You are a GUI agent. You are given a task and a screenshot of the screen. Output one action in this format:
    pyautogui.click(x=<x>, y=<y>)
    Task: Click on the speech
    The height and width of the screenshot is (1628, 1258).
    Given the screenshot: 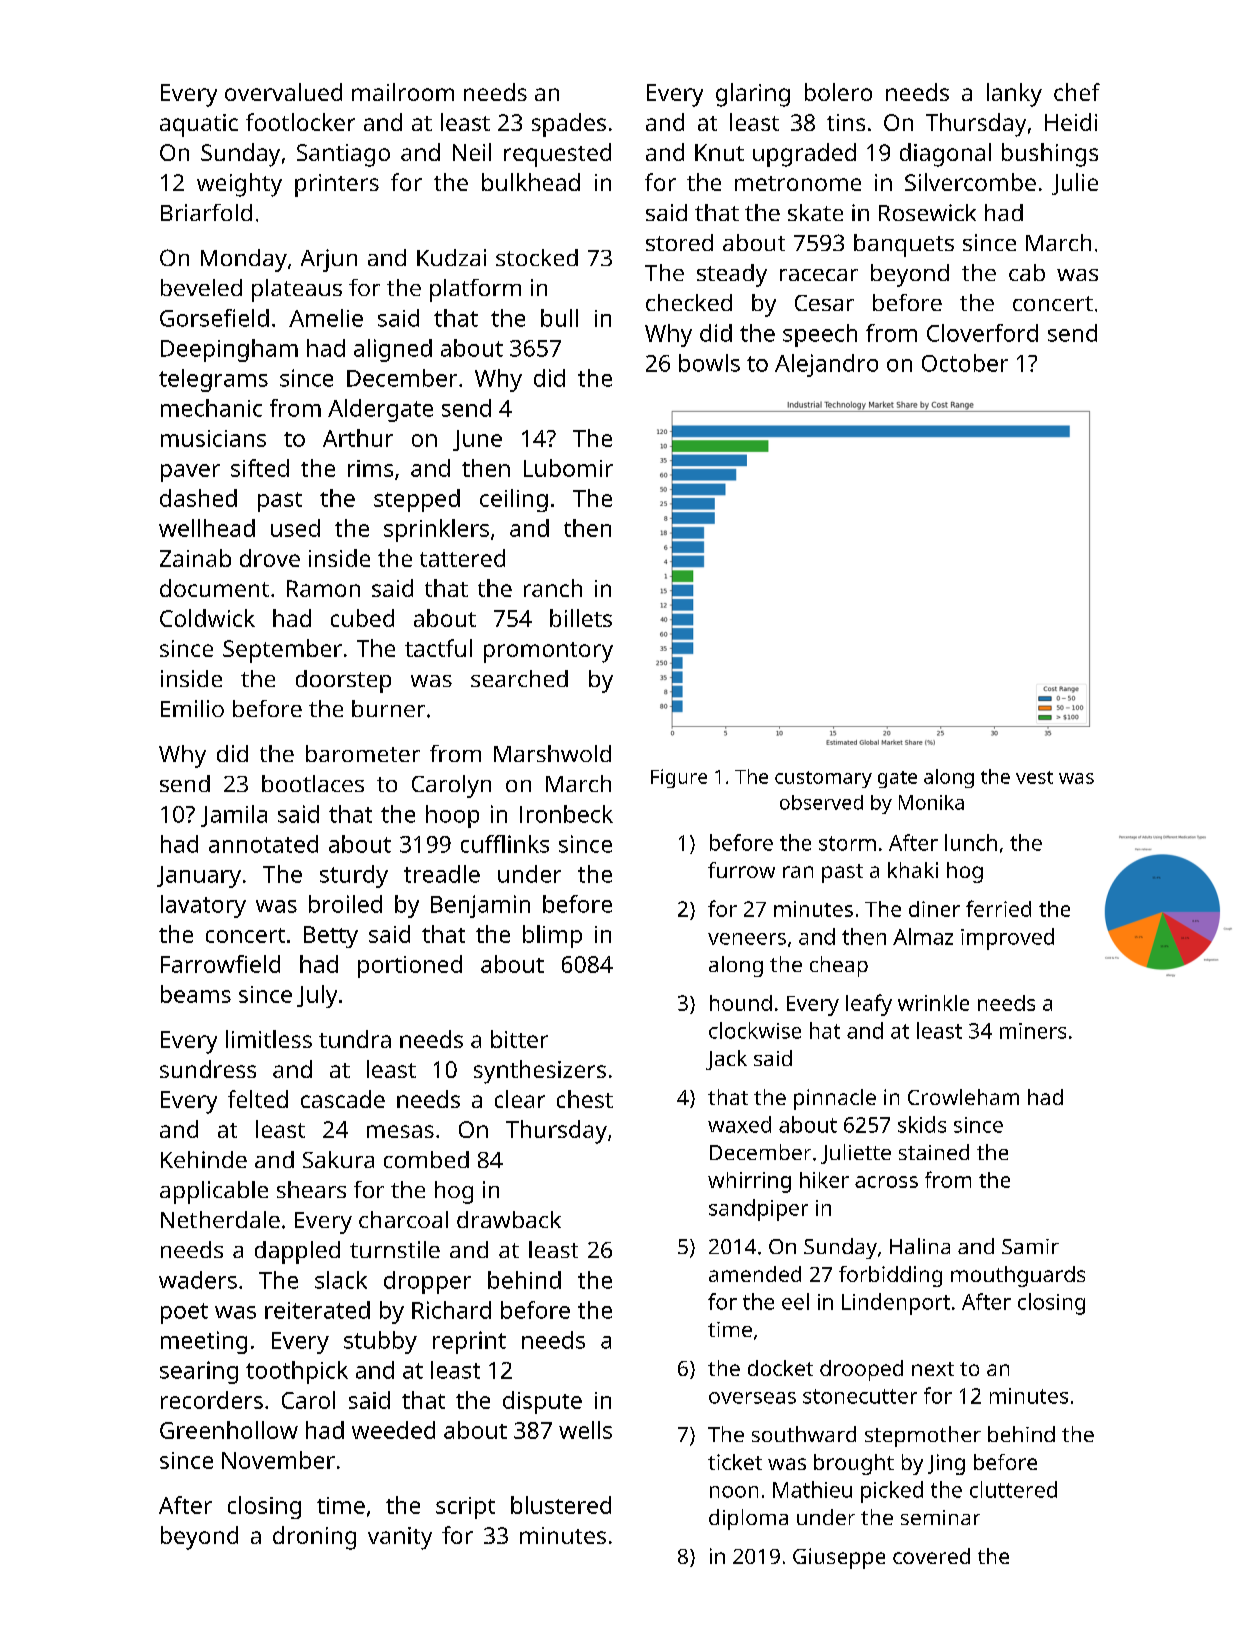 What is the action you would take?
    pyautogui.click(x=820, y=335)
